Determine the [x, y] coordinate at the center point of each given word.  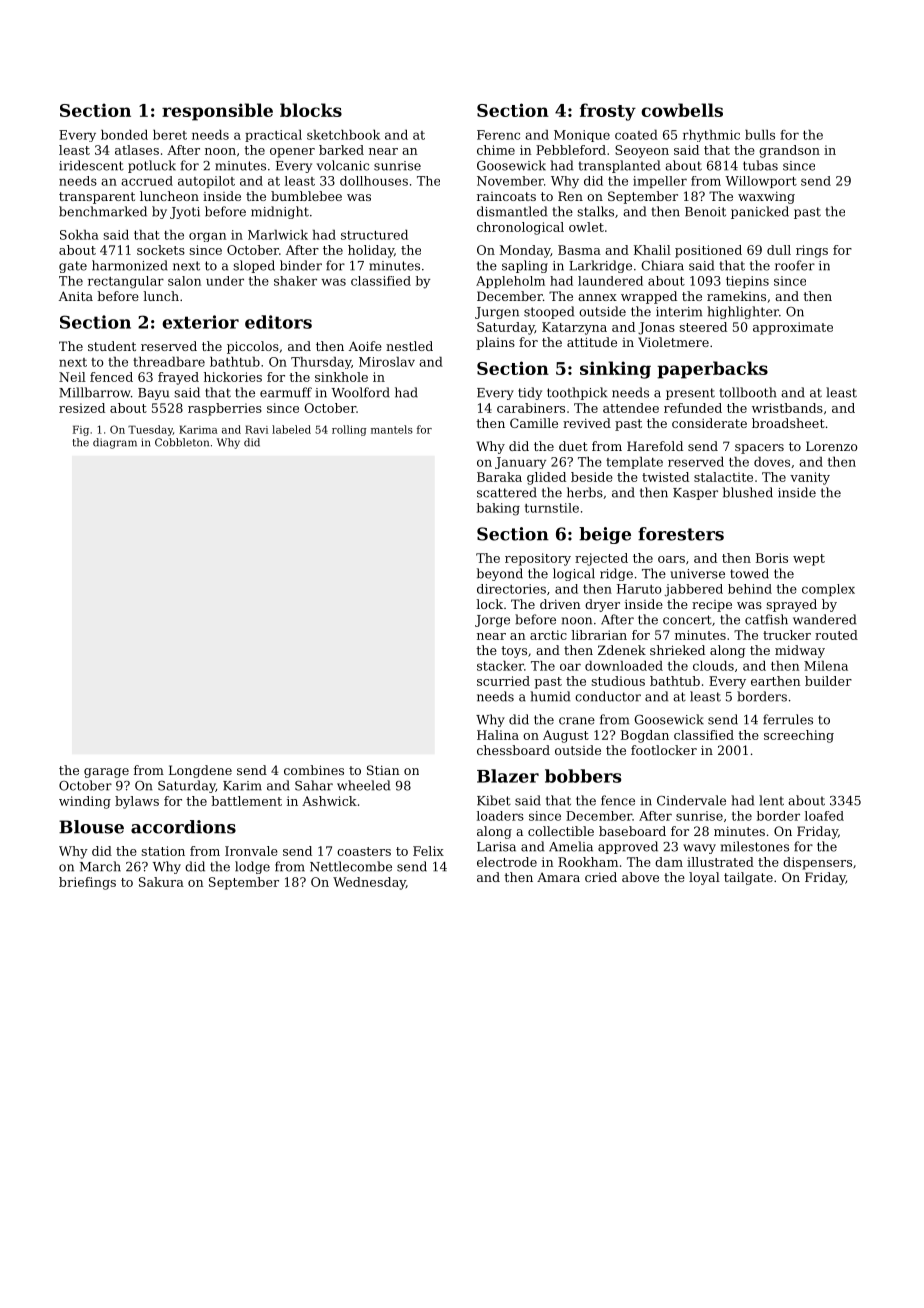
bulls [760, 135]
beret [170, 135]
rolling [349, 430]
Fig [81, 430]
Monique [582, 136]
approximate [793, 328]
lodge [252, 867]
